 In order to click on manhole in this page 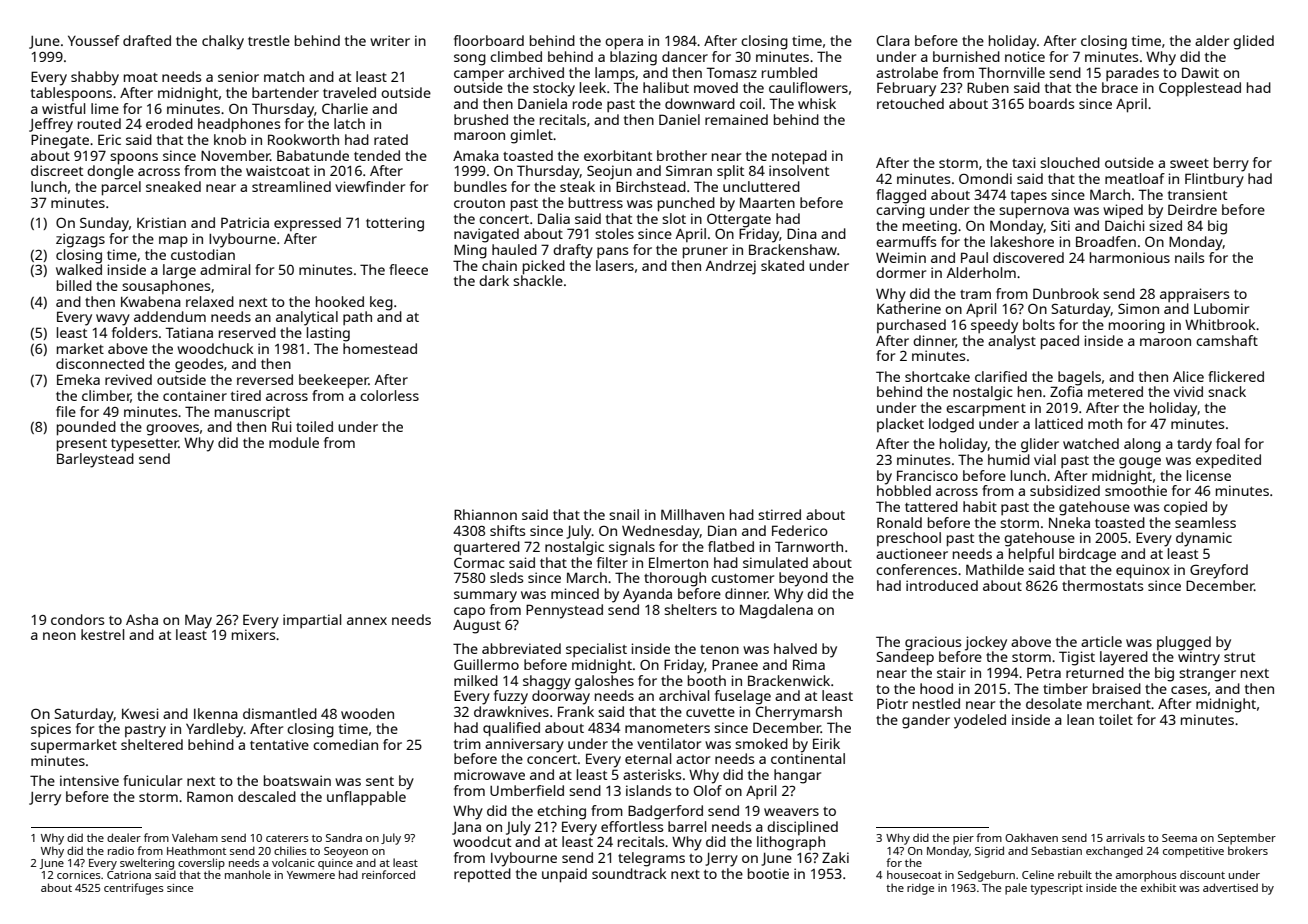, I will do `click(248, 874)`.
